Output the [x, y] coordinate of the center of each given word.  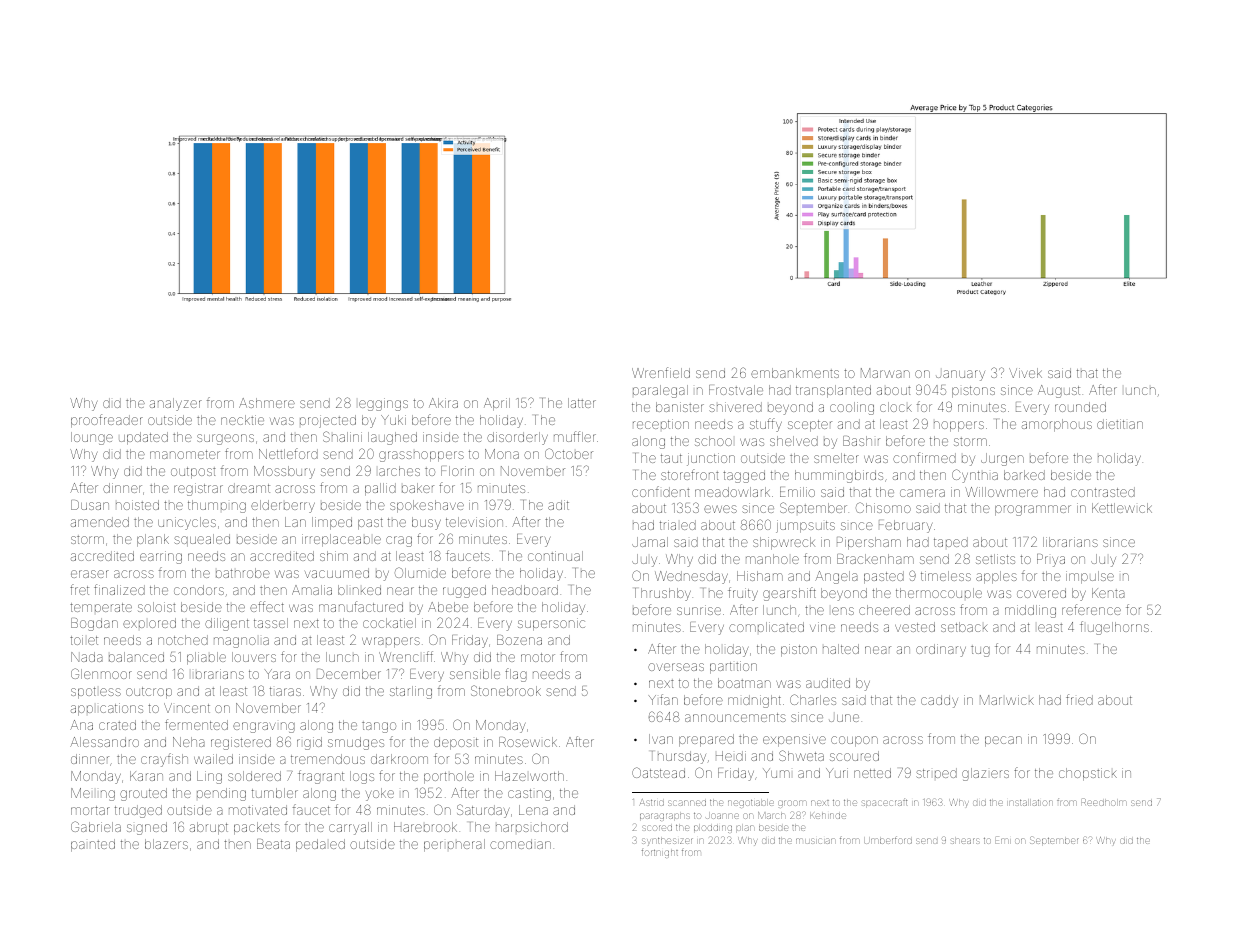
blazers [166, 844]
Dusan [90, 505]
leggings [383, 404]
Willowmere [1001, 492]
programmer [1033, 510]
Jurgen [1002, 459]
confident [661, 491]
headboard [525, 590]
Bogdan [94, 624]
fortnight [660, 854]
